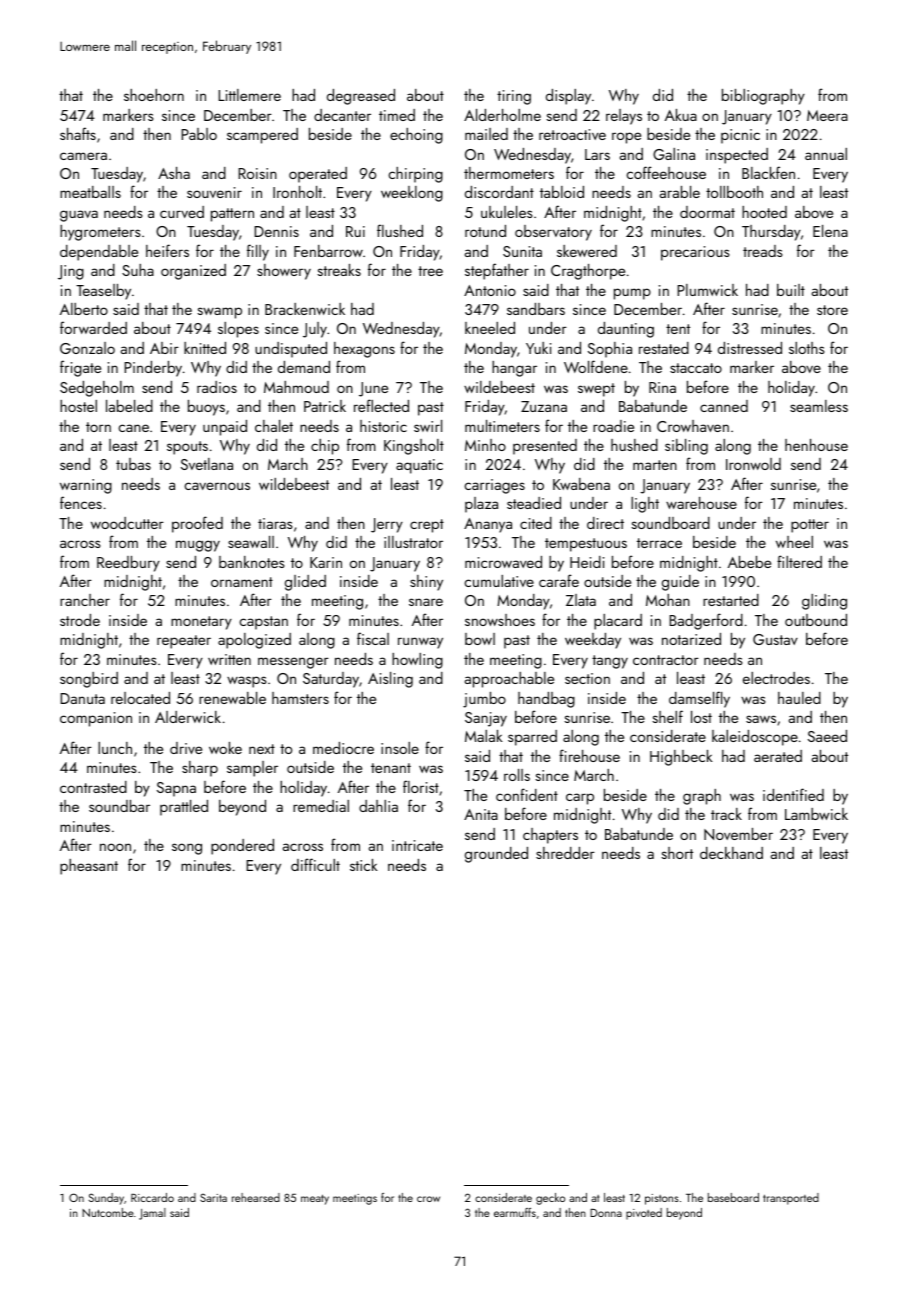 This document has width=908, height=1316. I want to click on florist, so click(421, 786).
